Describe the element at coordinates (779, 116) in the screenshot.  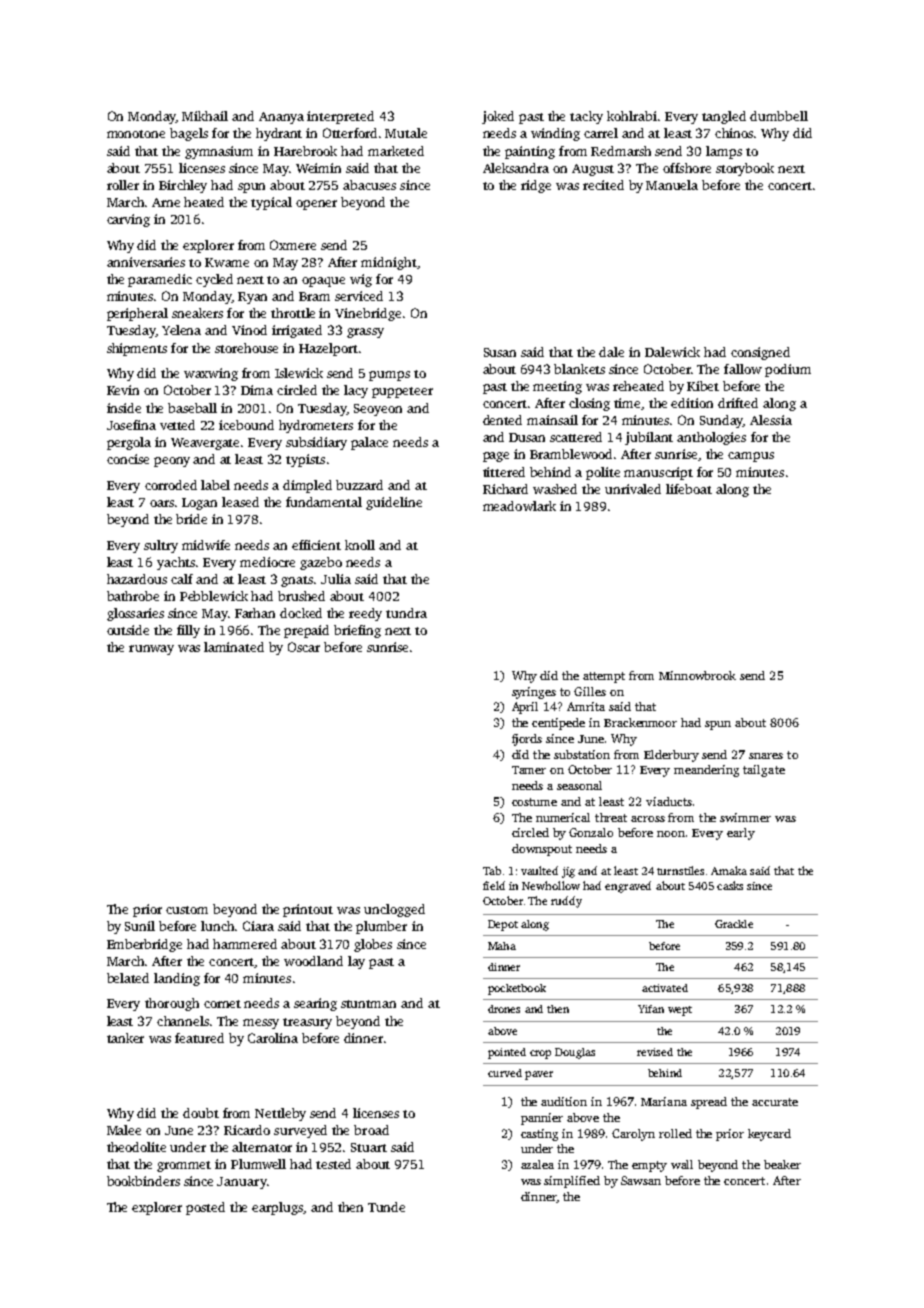
I see `dumbbell` at that location.
